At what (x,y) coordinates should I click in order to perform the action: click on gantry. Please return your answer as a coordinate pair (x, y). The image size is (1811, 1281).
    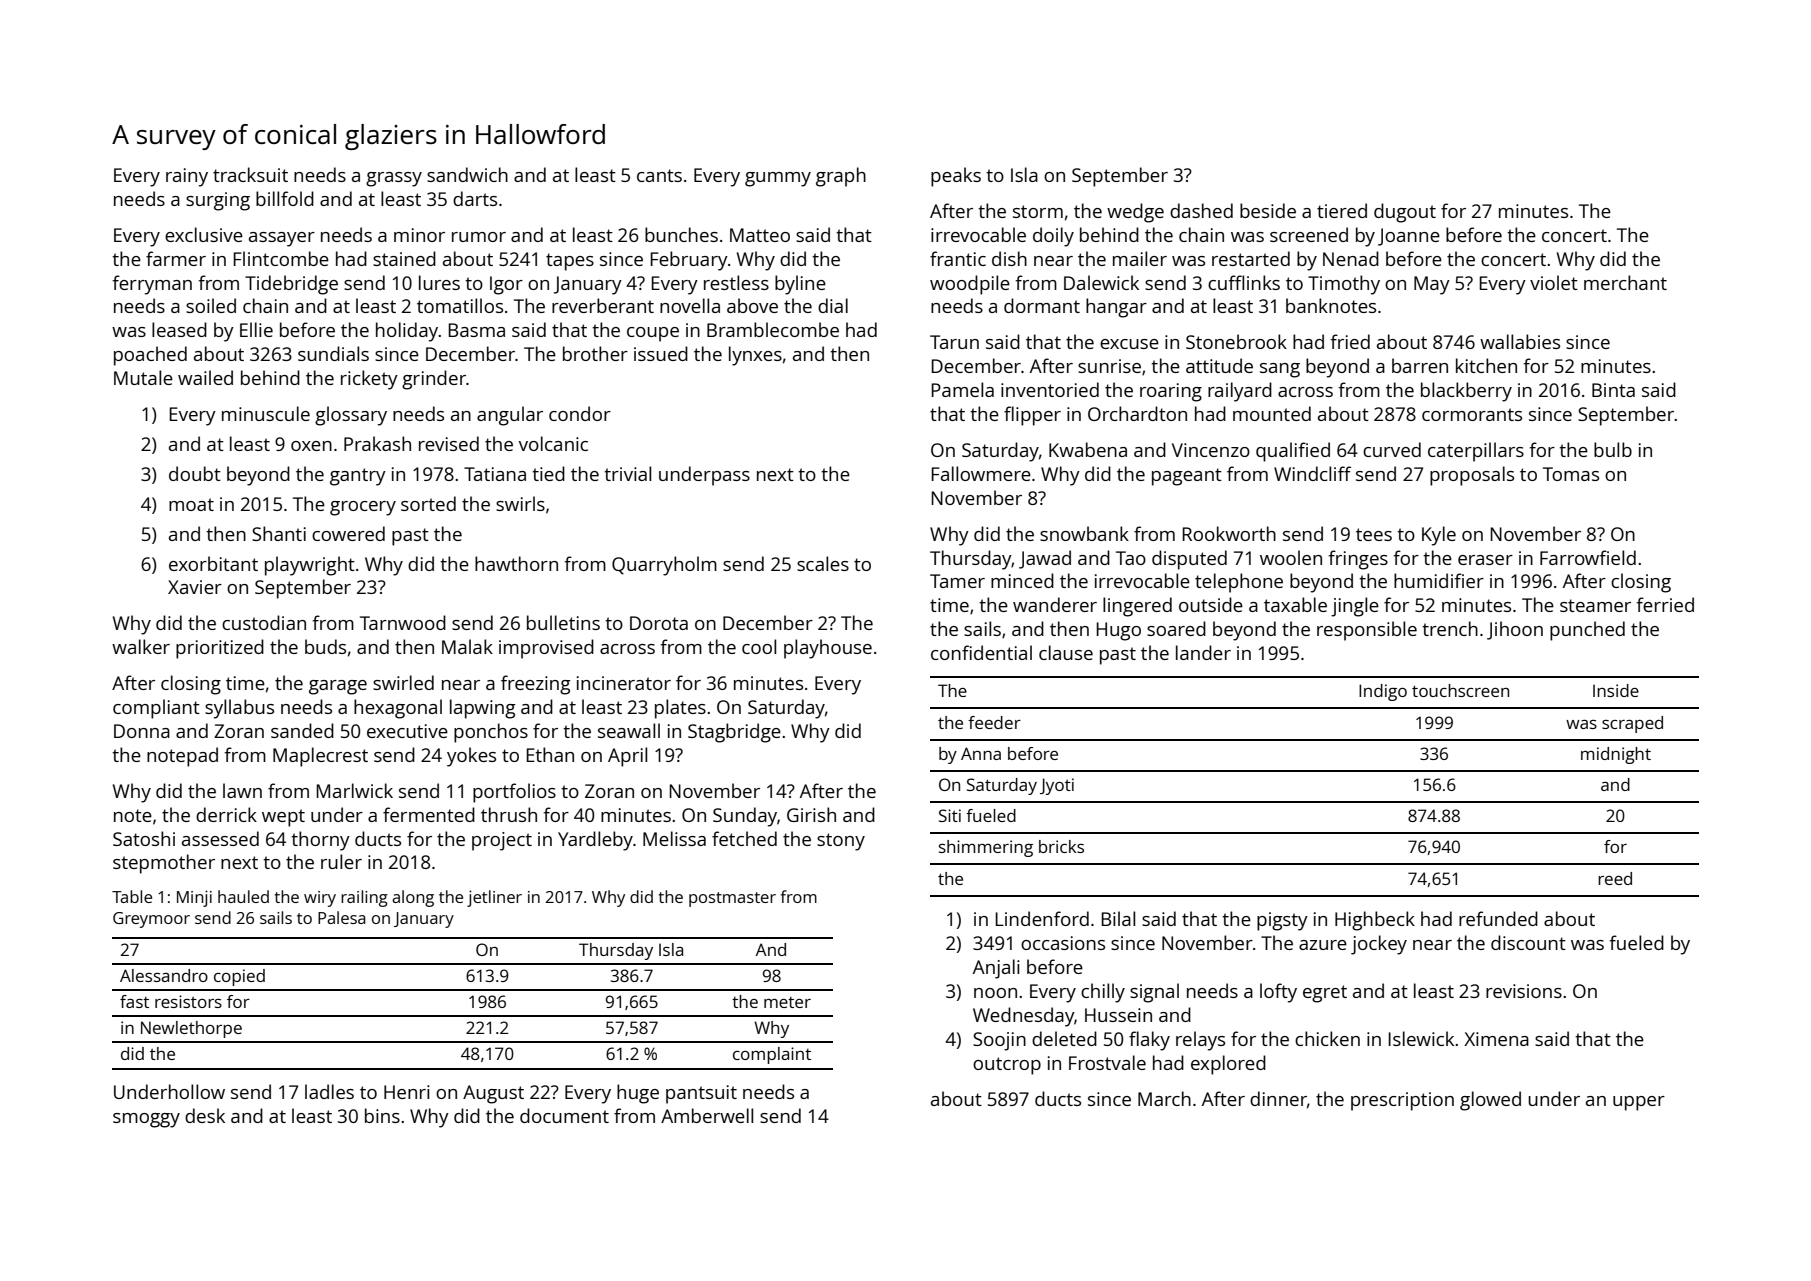
    Looking at the image, I should click on (358, 477).
